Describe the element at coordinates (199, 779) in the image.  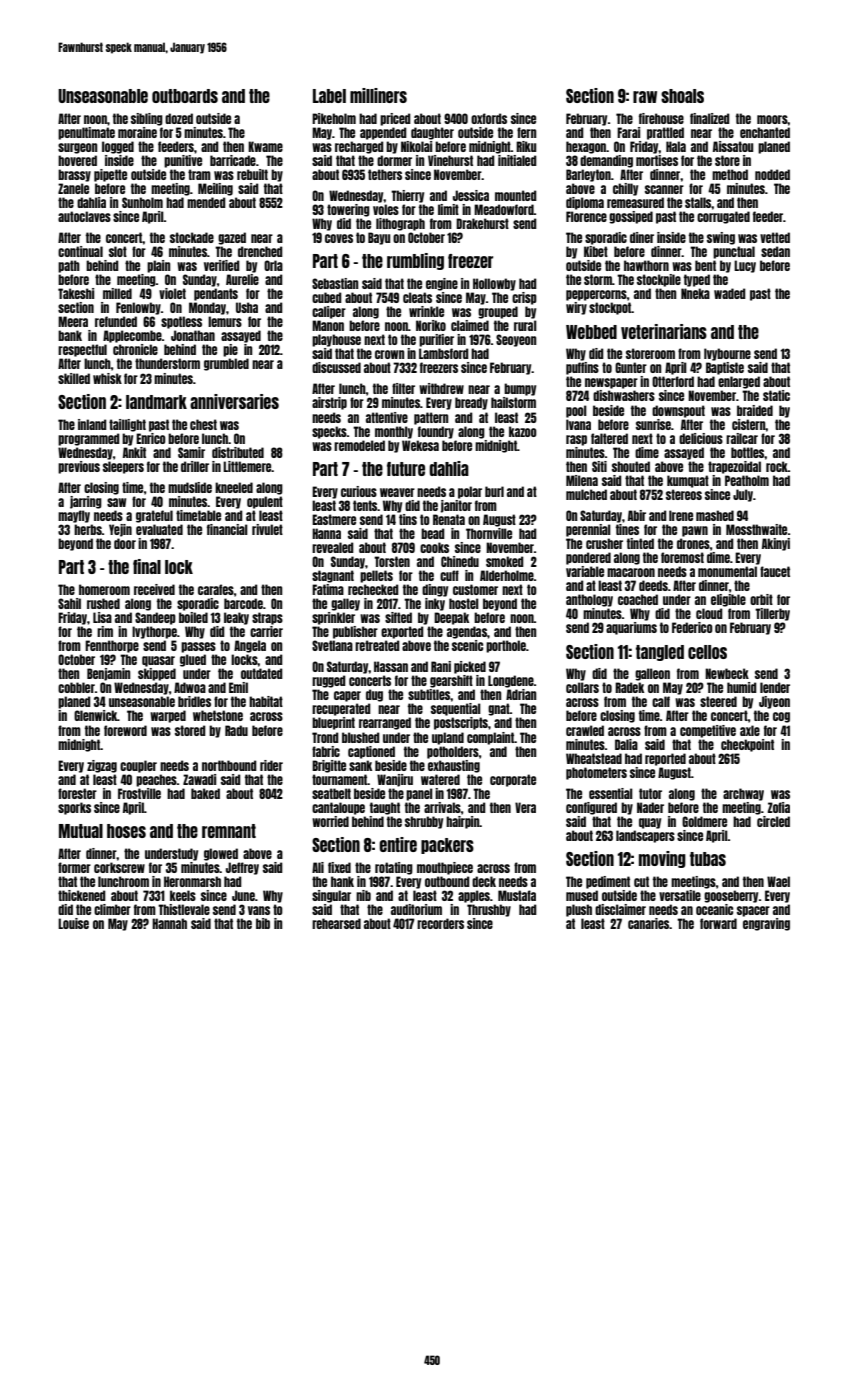
I see `Zawadi` at that location.
